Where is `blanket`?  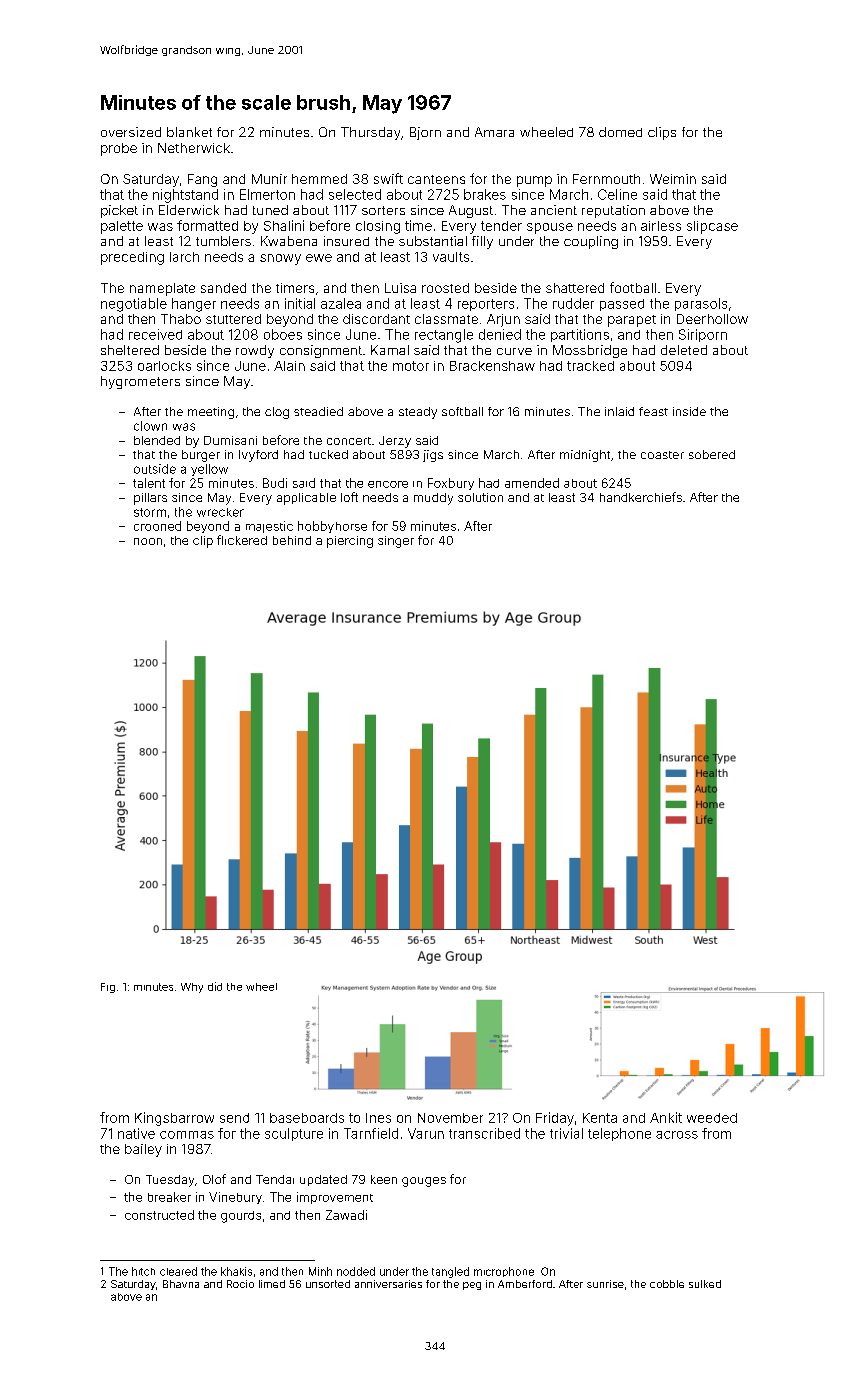
blanket is located at coordinates (189, 132).
